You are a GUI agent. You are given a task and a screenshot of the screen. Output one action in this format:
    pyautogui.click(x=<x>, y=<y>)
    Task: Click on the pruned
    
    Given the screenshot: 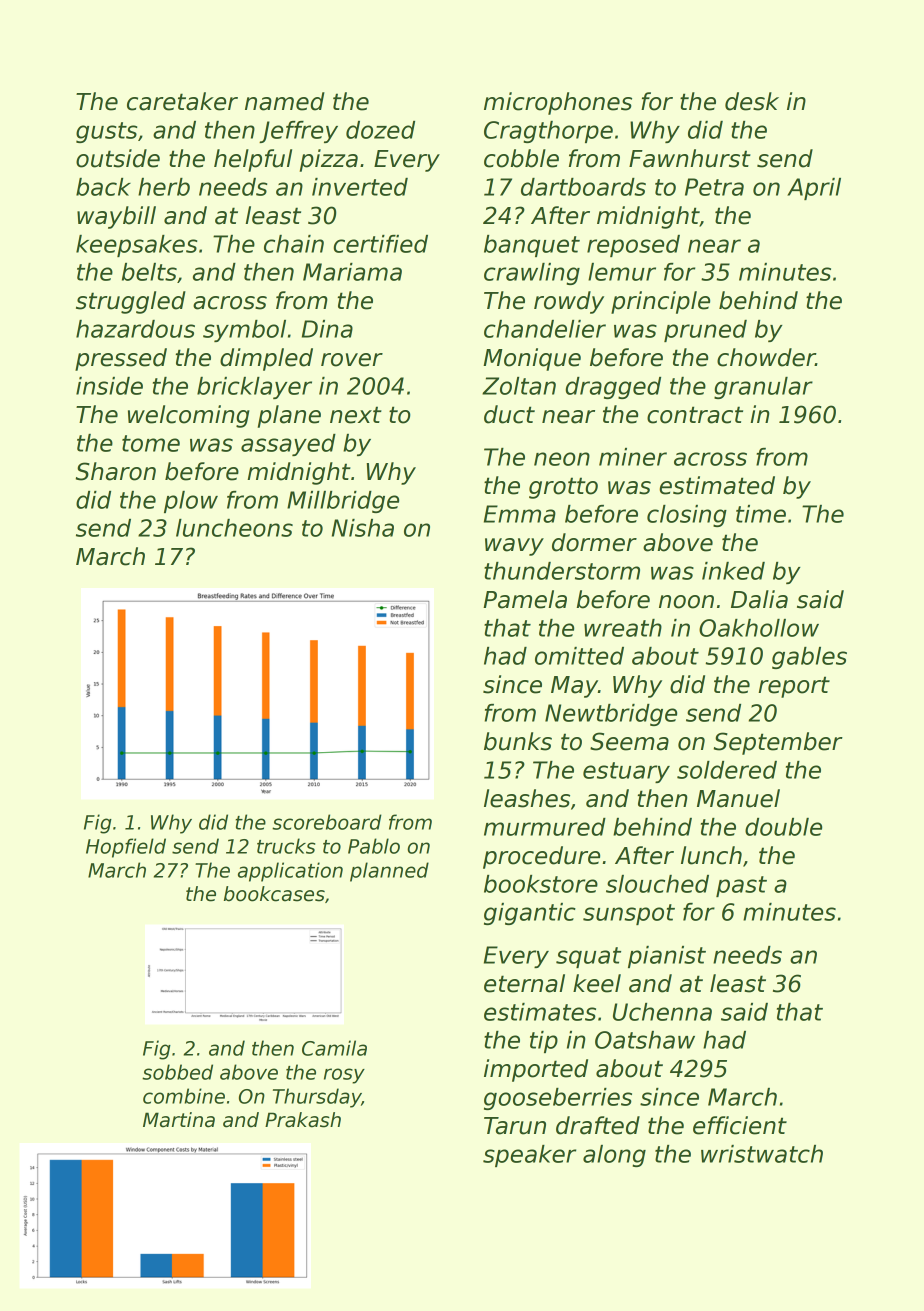 What is the action you would take?
    pyautogui.click(x=705, y=331)
